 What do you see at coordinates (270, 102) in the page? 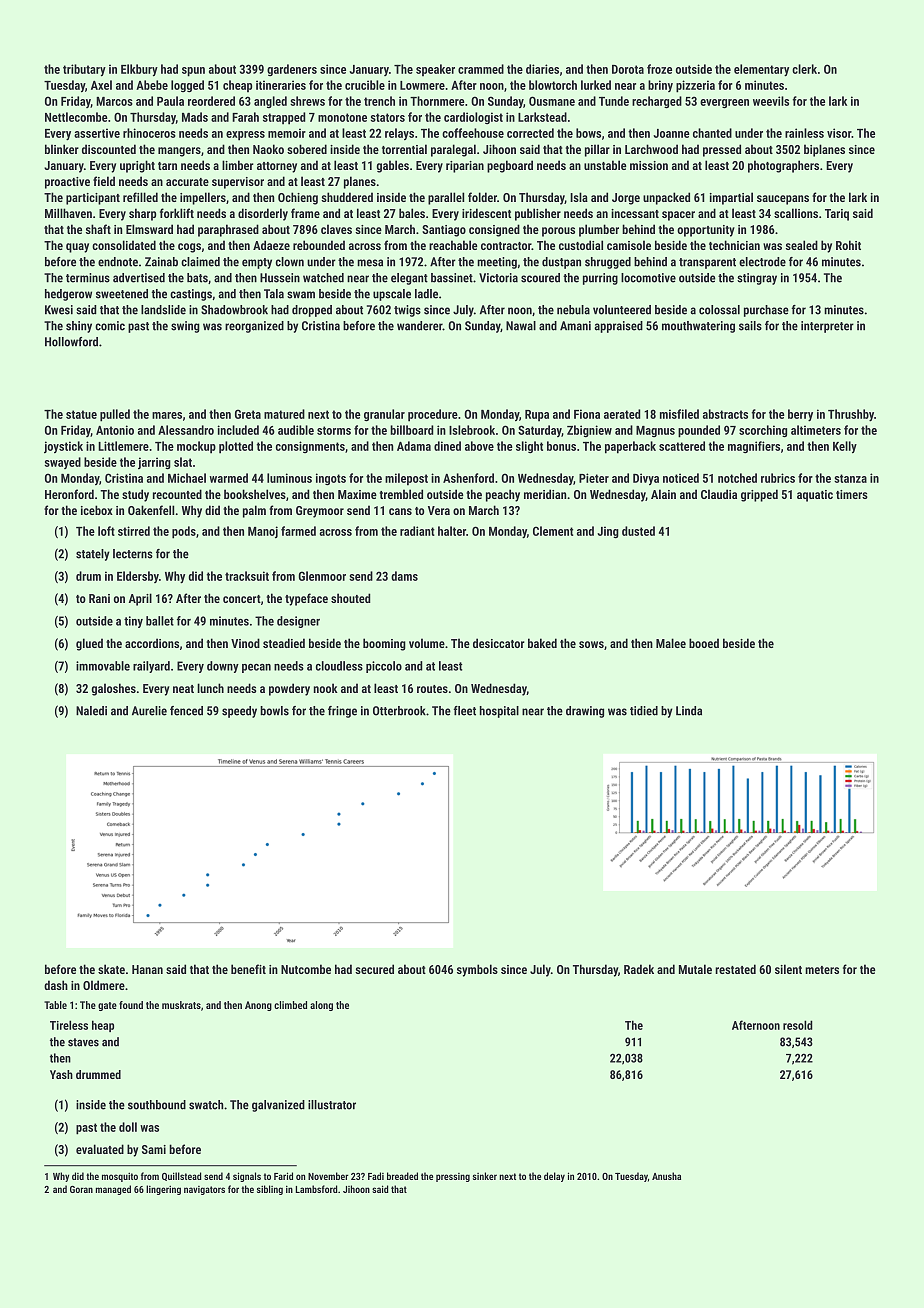
I see `angled` at bounding box center [270, 102].
